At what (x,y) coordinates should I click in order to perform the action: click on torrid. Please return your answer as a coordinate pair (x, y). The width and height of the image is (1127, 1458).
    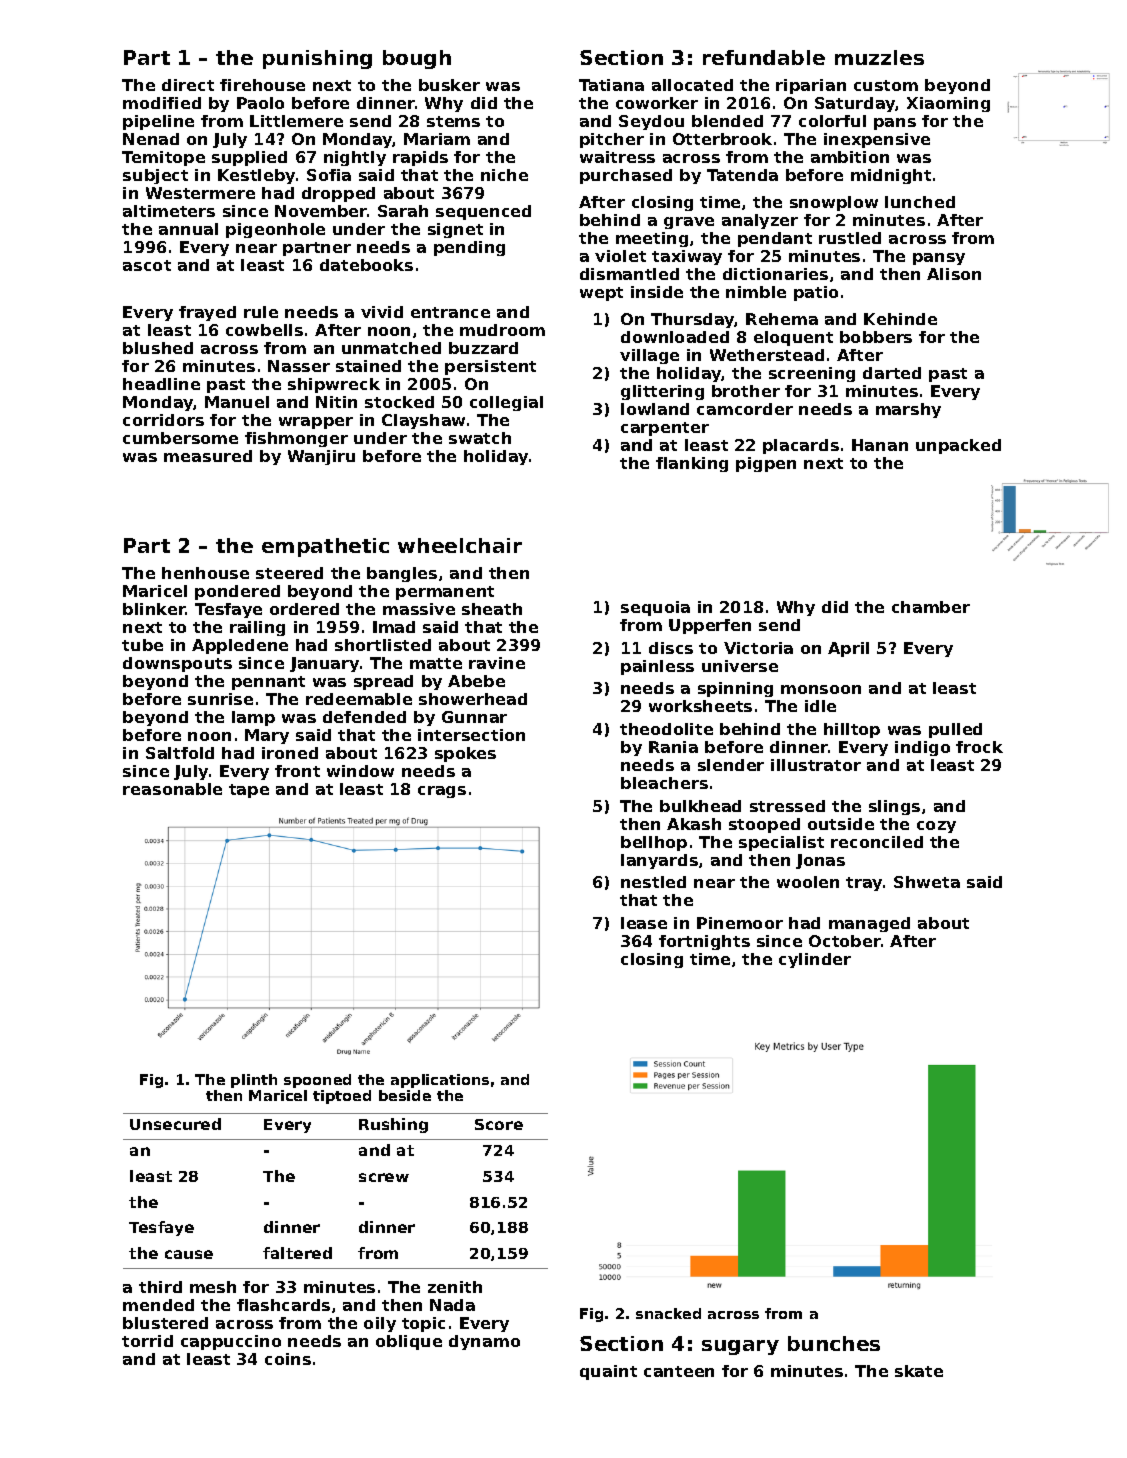
    Looking at the image, I should click on (147, 1341).
